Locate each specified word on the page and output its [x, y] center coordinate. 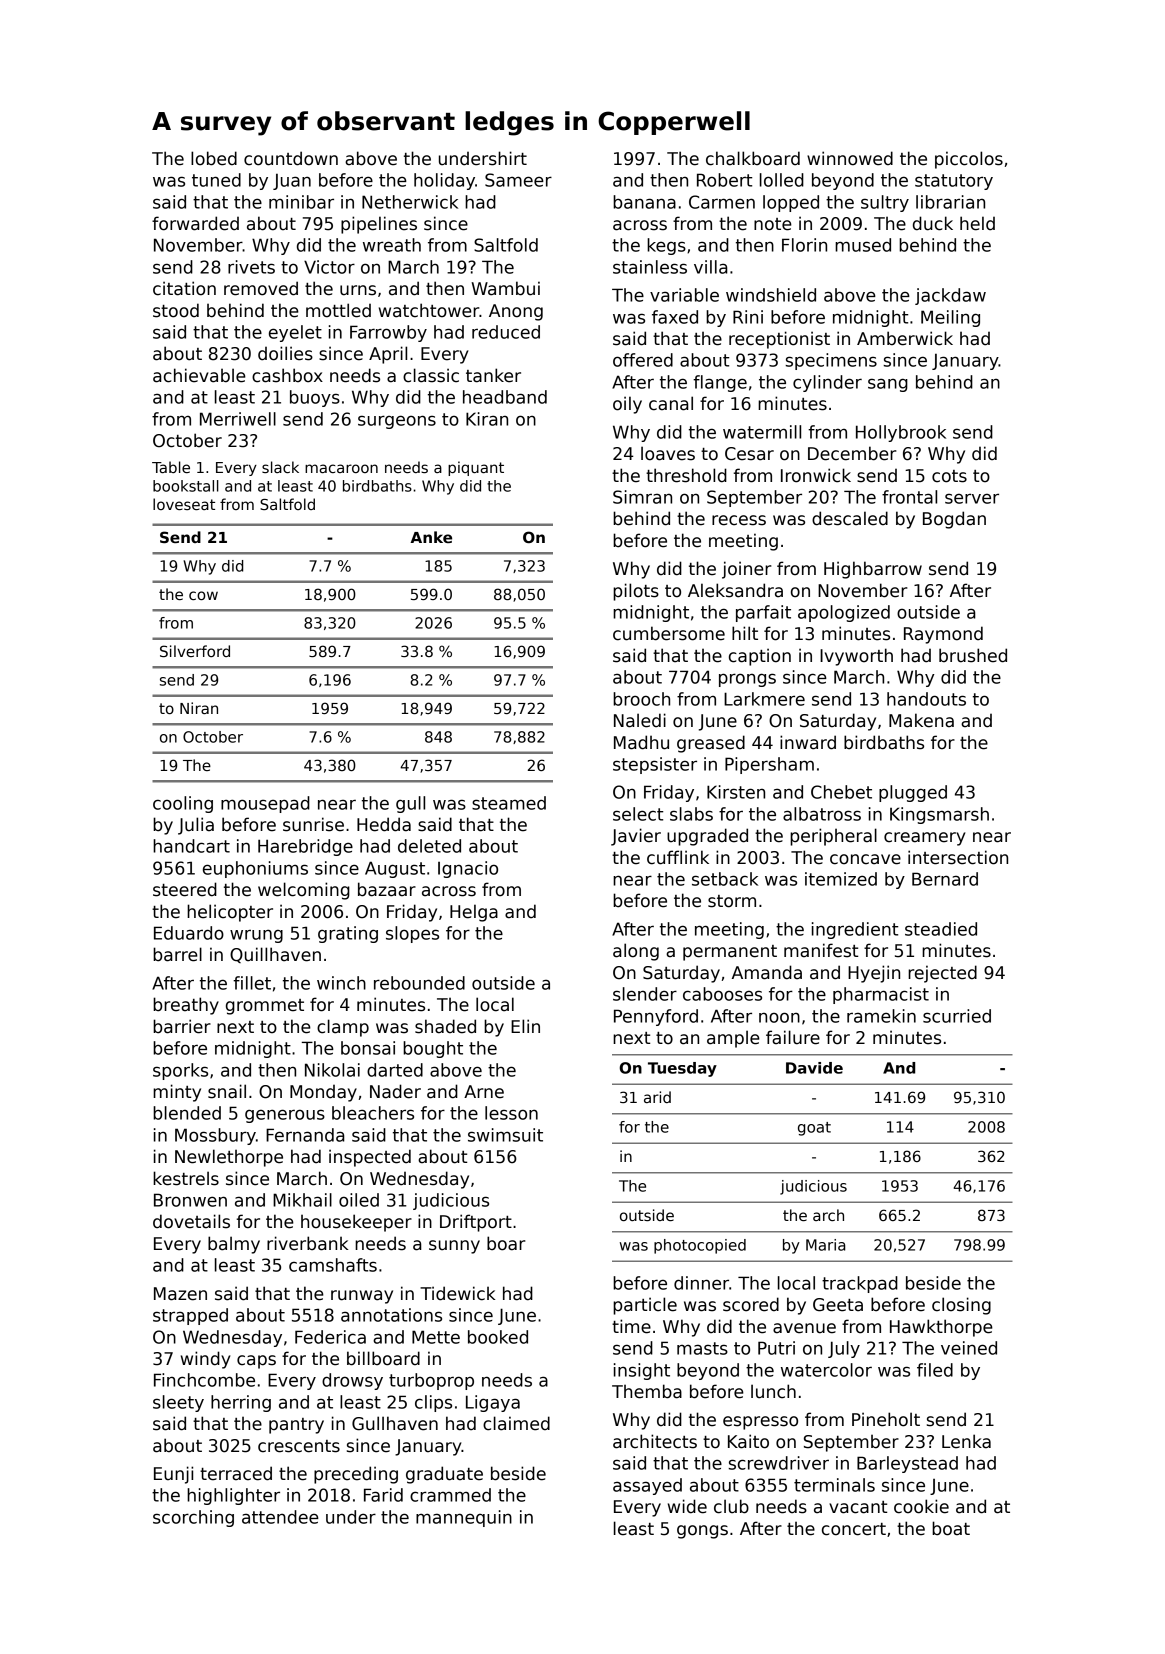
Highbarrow [873, 570]
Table [171, 467]
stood [176, 310]
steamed [509, 803]
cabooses [722, 994]
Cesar [749, 454]
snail [227, 1091]
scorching [193, 1518]
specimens [831, 361]
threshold [686, 475]
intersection [958, 857]
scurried [957, 1016]
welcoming [304, 891]
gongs [702, 1532]
